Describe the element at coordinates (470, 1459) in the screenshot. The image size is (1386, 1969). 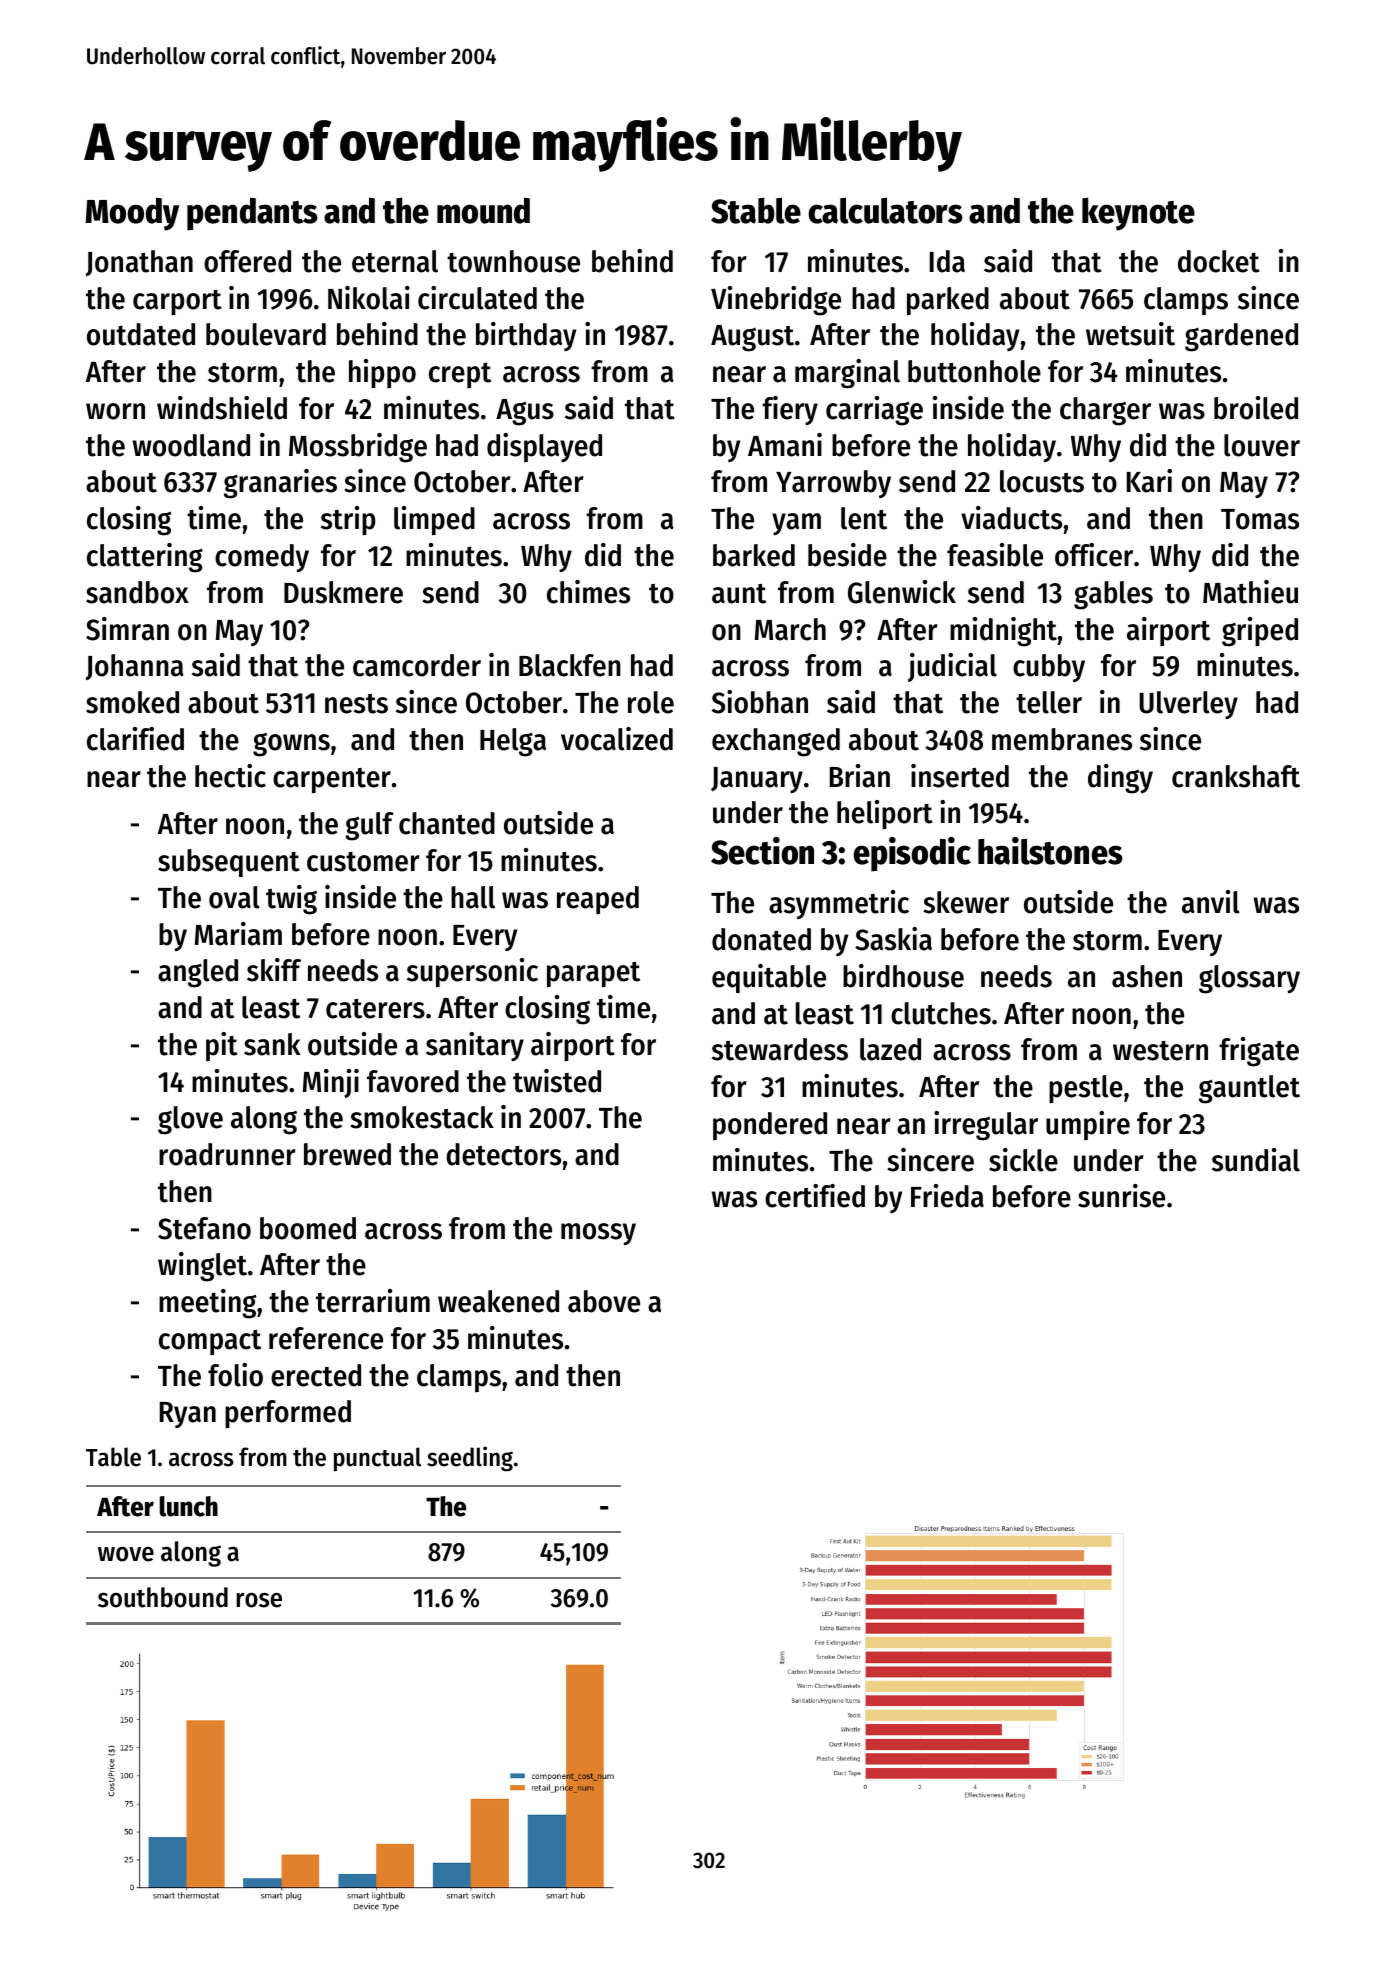
I see `seedling` at that location.
